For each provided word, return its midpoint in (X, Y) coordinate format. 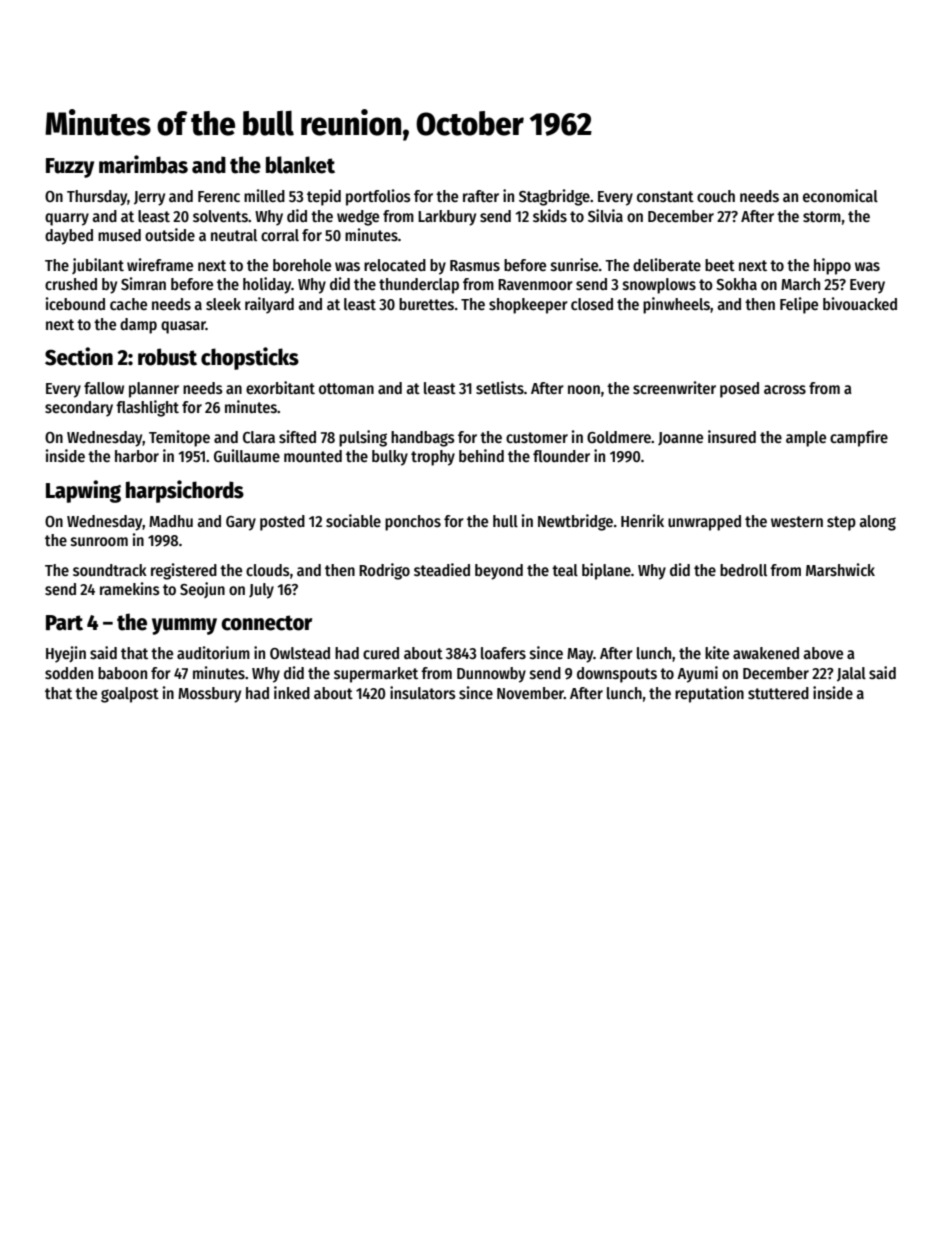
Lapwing (83, 491)
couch (716, 196)
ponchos (413, 523)
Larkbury (447, 218)
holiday (267, 285)
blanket (300, 165)
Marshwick (840, 569)
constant (665, 196)
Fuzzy (70, 168)
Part (64, 623)
